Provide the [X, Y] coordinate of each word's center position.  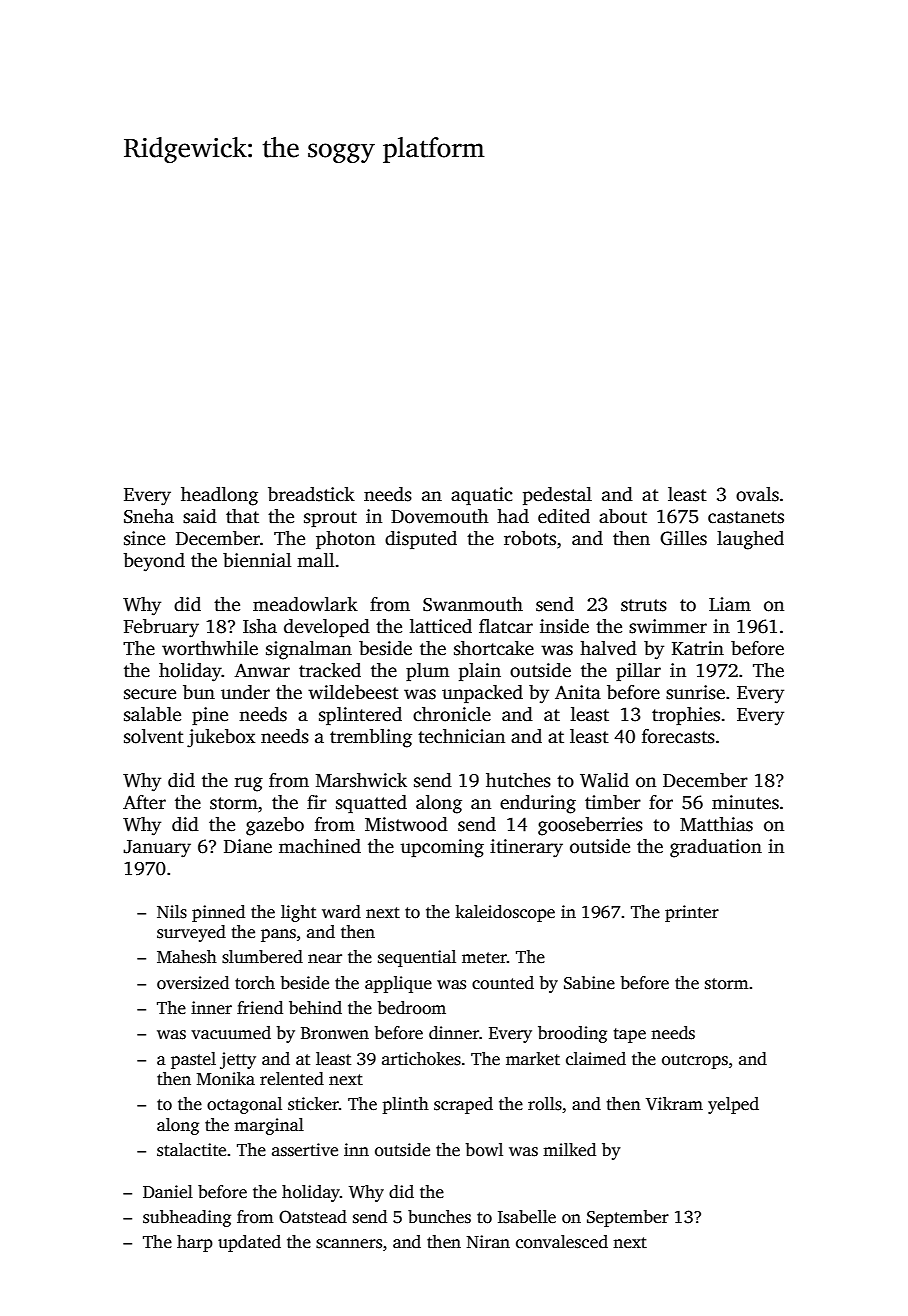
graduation [716, 848]
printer [692, 913]
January [157, 849]
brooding [572, 1034]
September [628, 1218]
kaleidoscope [505, 913]
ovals [757, 494]
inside [564, 626]
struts [644, 605]
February [161, 628]
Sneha [149, 516]
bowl [484, 1150]
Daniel [168, 1192]
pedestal [557, 496]
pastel [193, 1060]
